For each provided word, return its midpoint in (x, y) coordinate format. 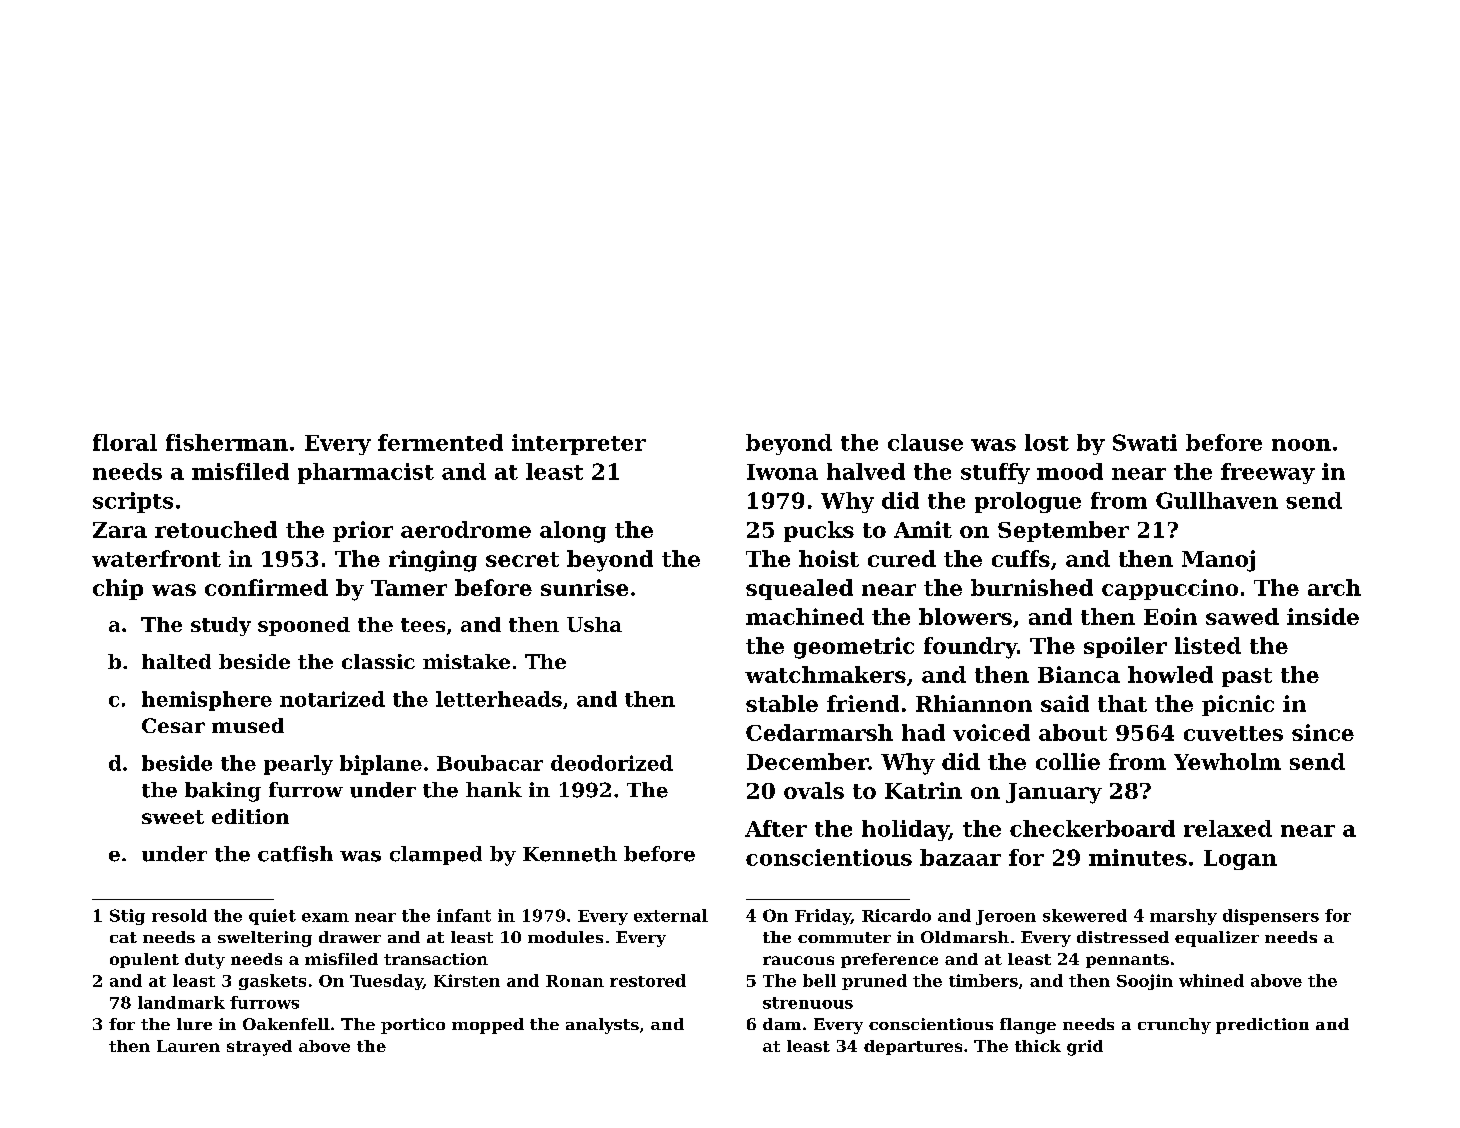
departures (913, 1047)
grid (1085, 1048)
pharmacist (366, 473)
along (573, 532)
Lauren (188, 1046)
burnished (1032, 587)
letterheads (499, 699)
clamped (436, 855)
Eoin (1170, 616)
